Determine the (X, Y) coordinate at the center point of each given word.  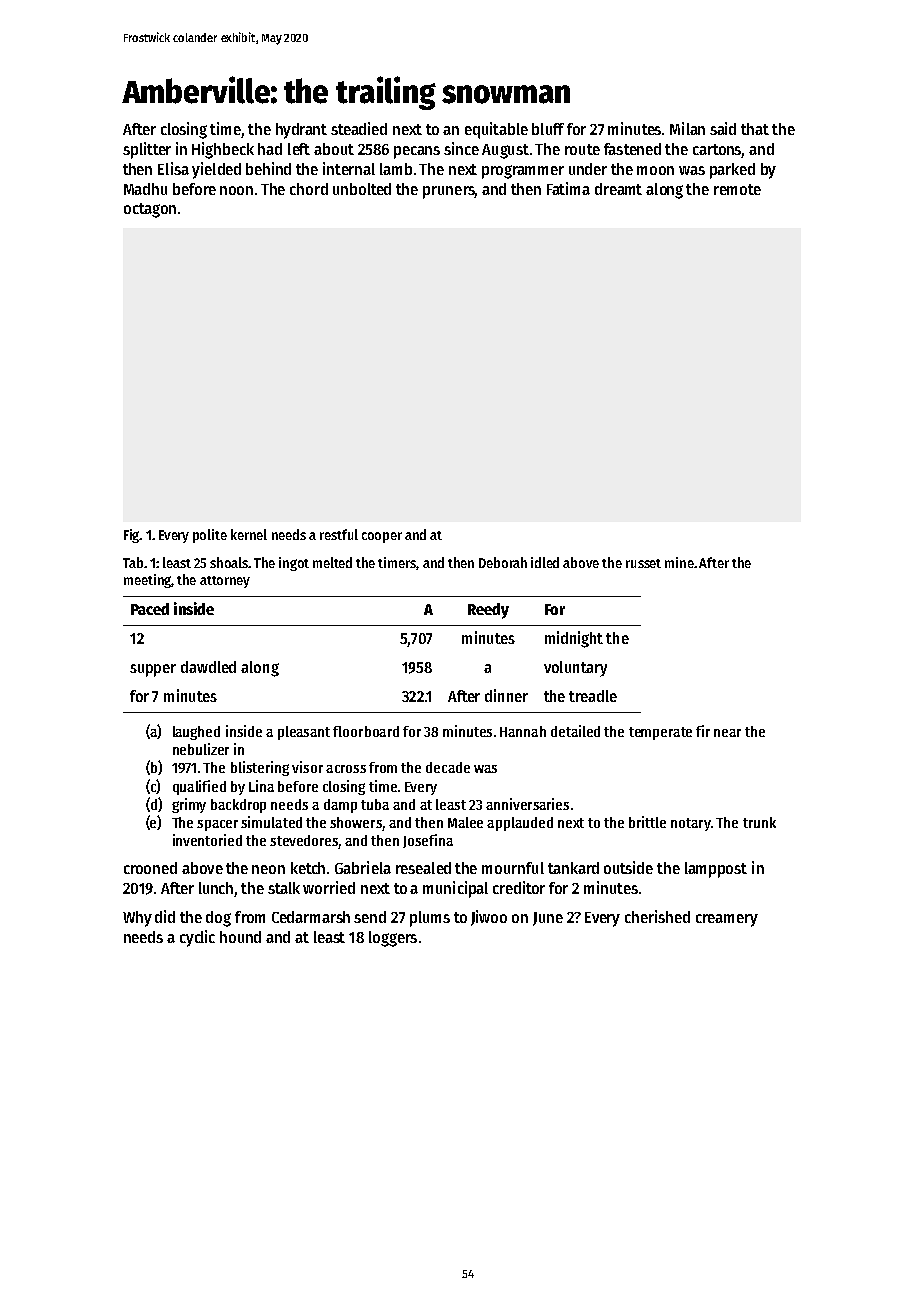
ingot (294, 564)
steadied (359, 128)
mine (679, 562)
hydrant (301, 131)
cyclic (197, 938)
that (755, 129)
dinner (506, 695)
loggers (393, 939)
